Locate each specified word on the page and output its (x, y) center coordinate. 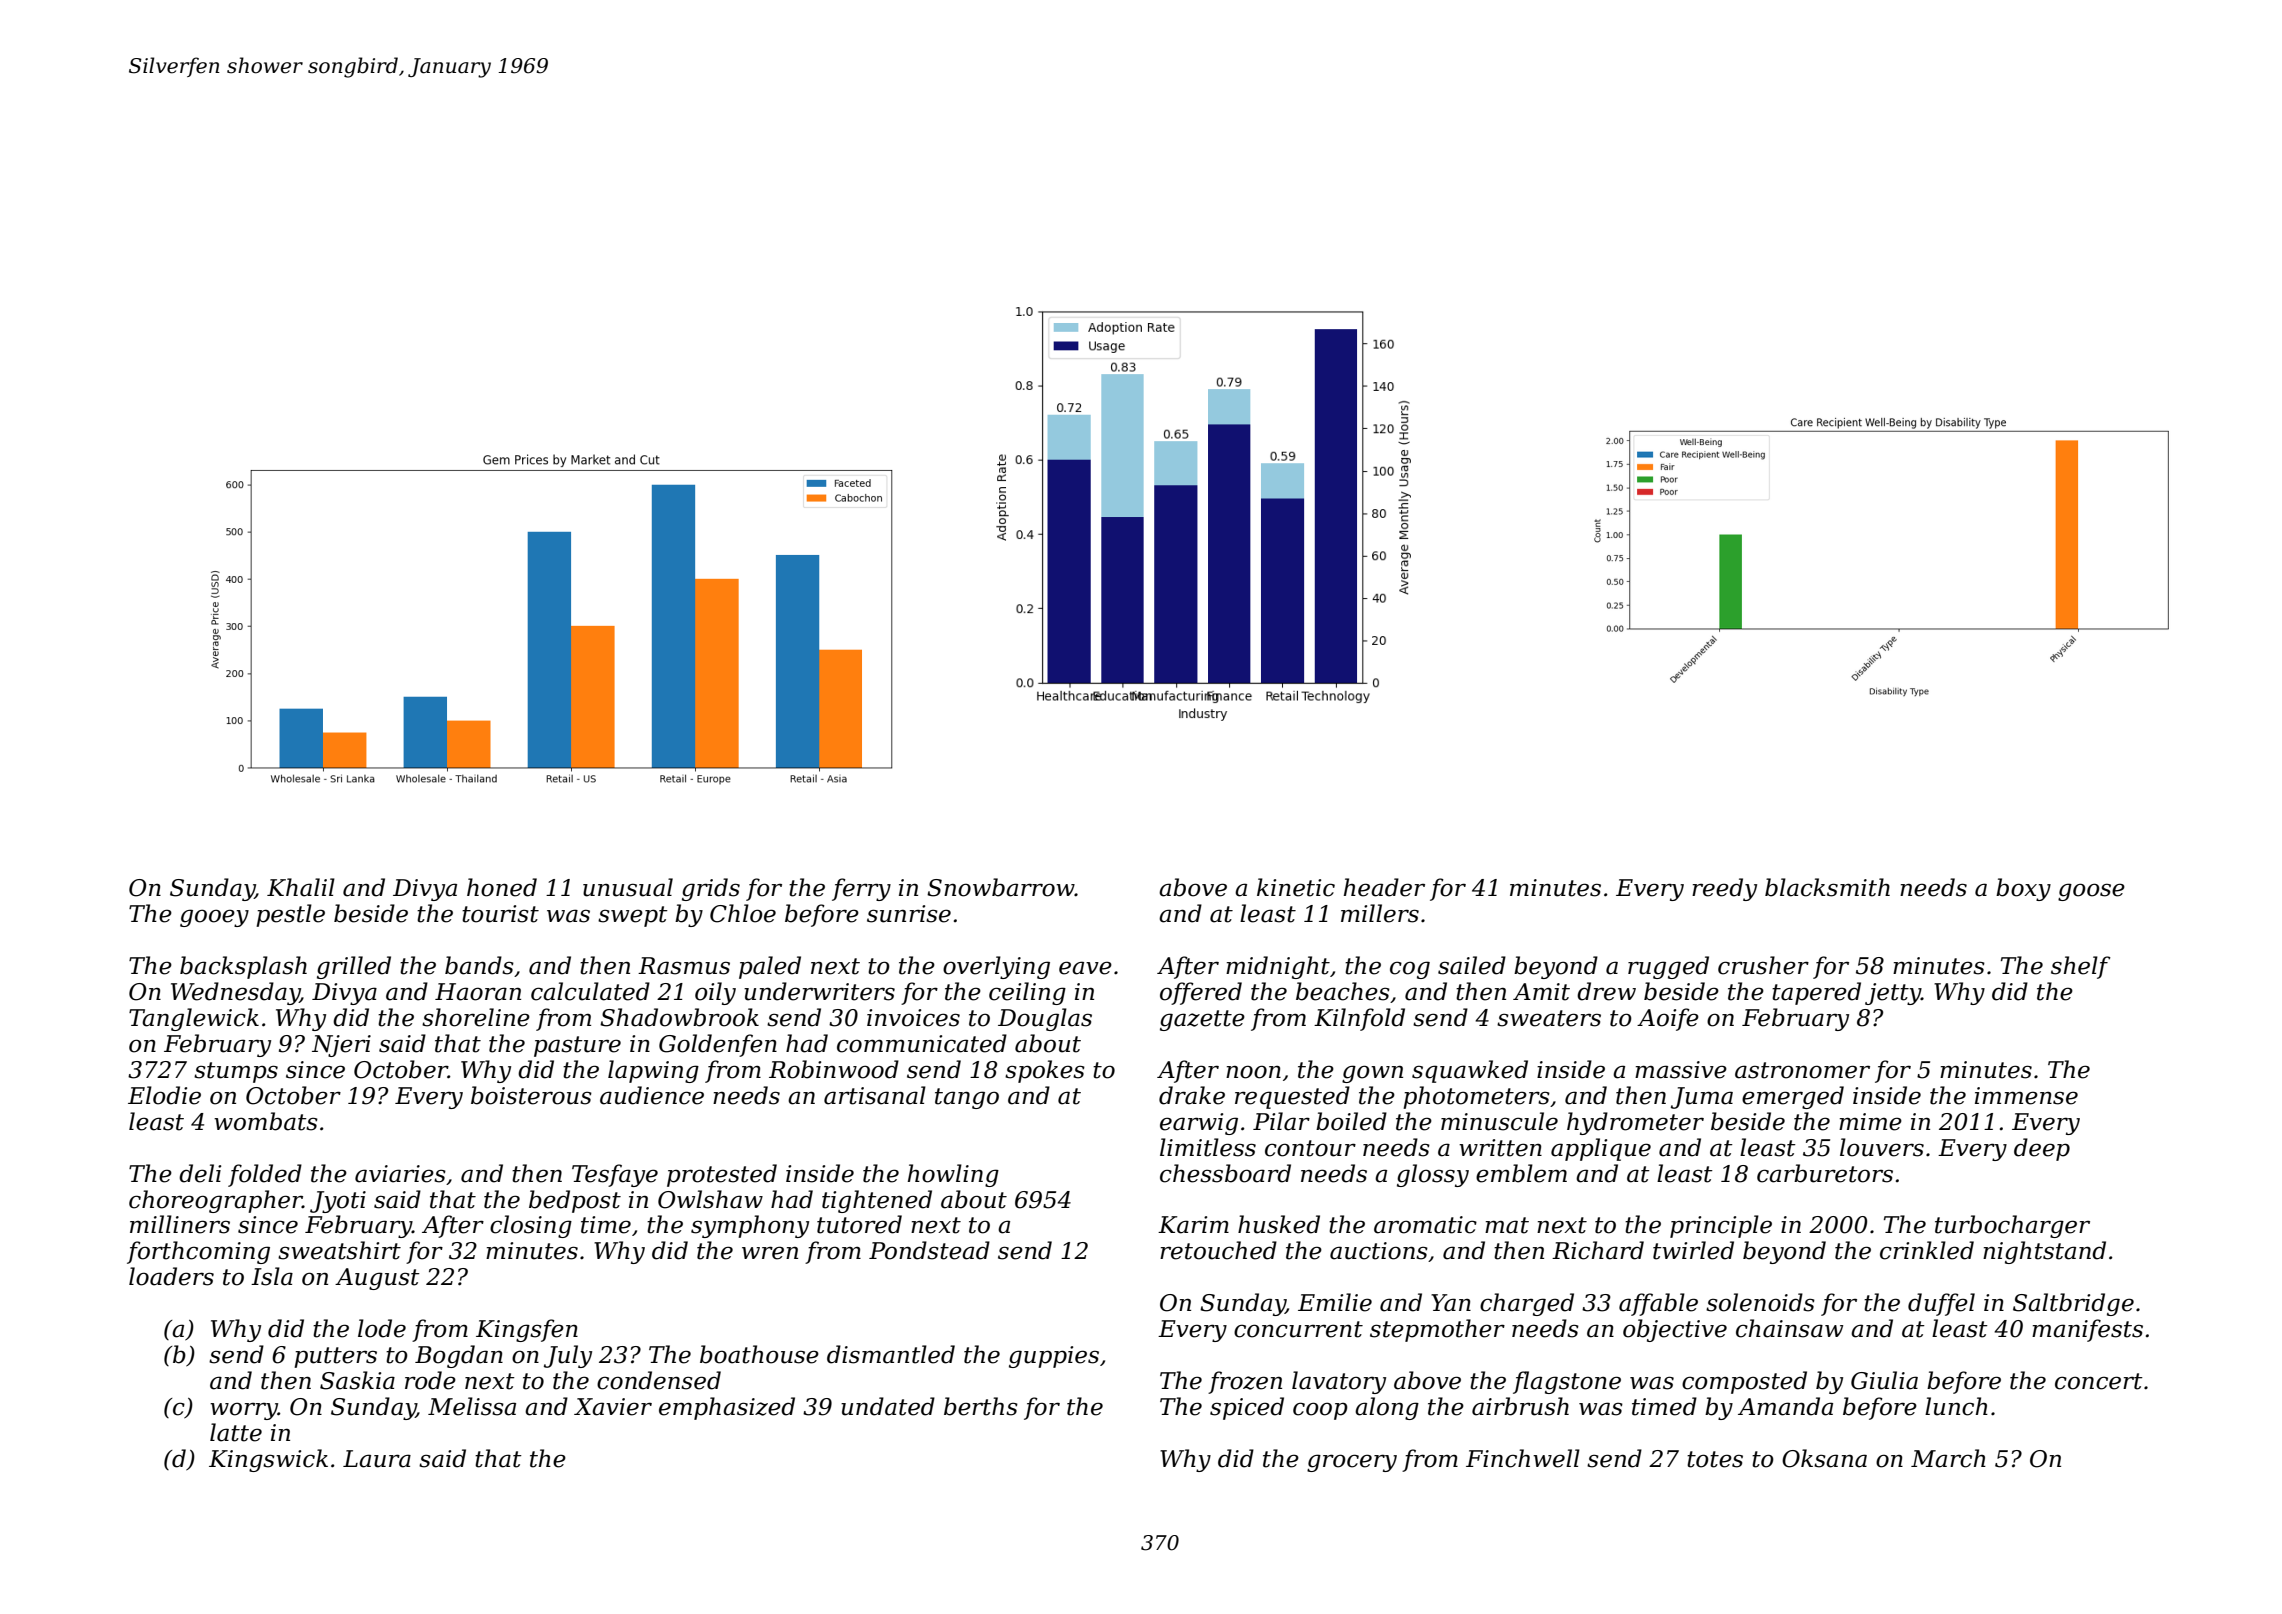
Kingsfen (527, 1330)
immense (2026, 1096)
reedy (1724, 889)
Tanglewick (194, 1019)
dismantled (891, 1354)
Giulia (1884, 1380)
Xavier (613, 1407)
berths (981, 1406)
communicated (922, 1043)
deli (200, 1173)
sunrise (909, 914)
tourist (500, 914)
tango (967, 1098)
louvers (1882, 1147)
